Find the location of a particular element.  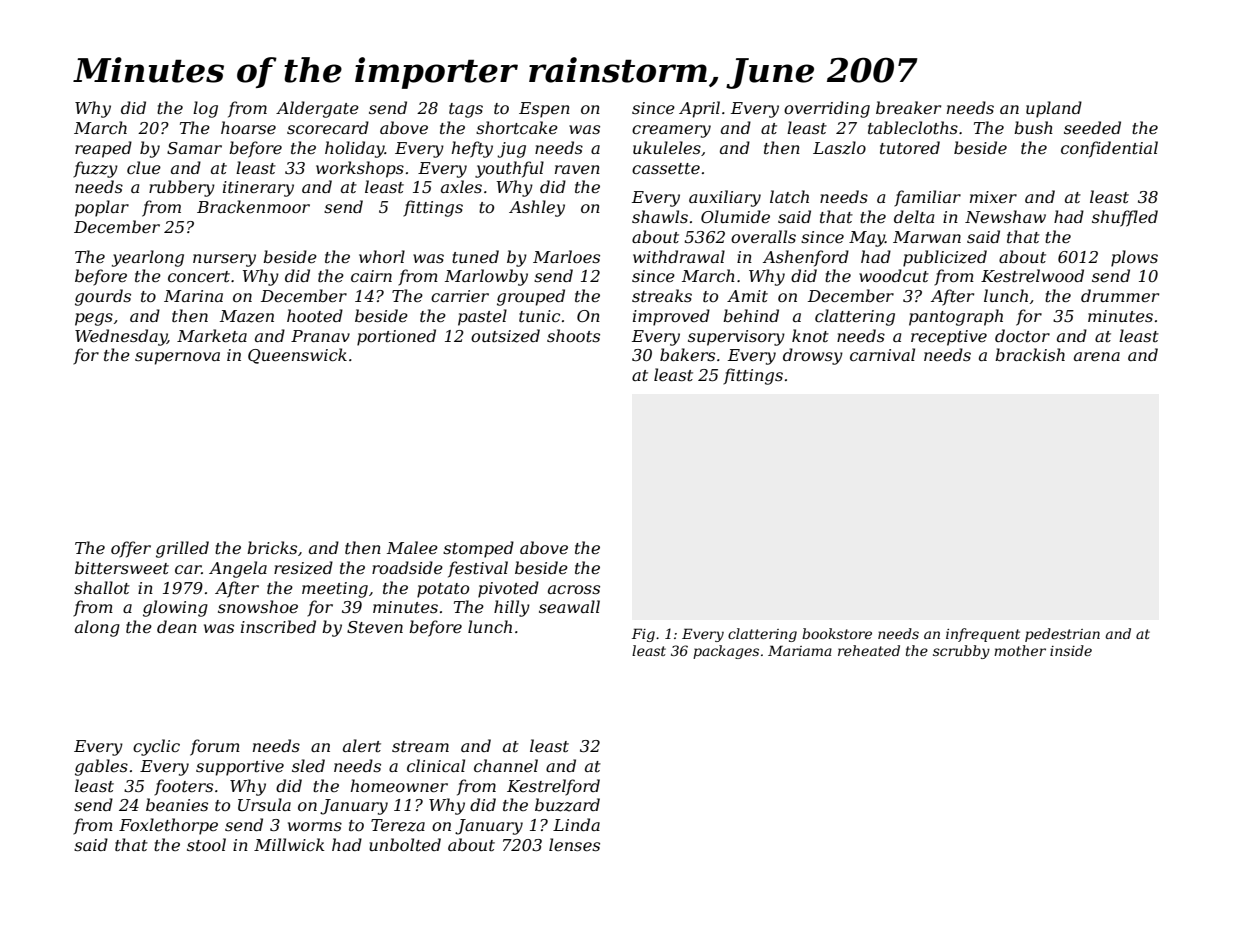

nursery is located at coordinates (224, 260).
